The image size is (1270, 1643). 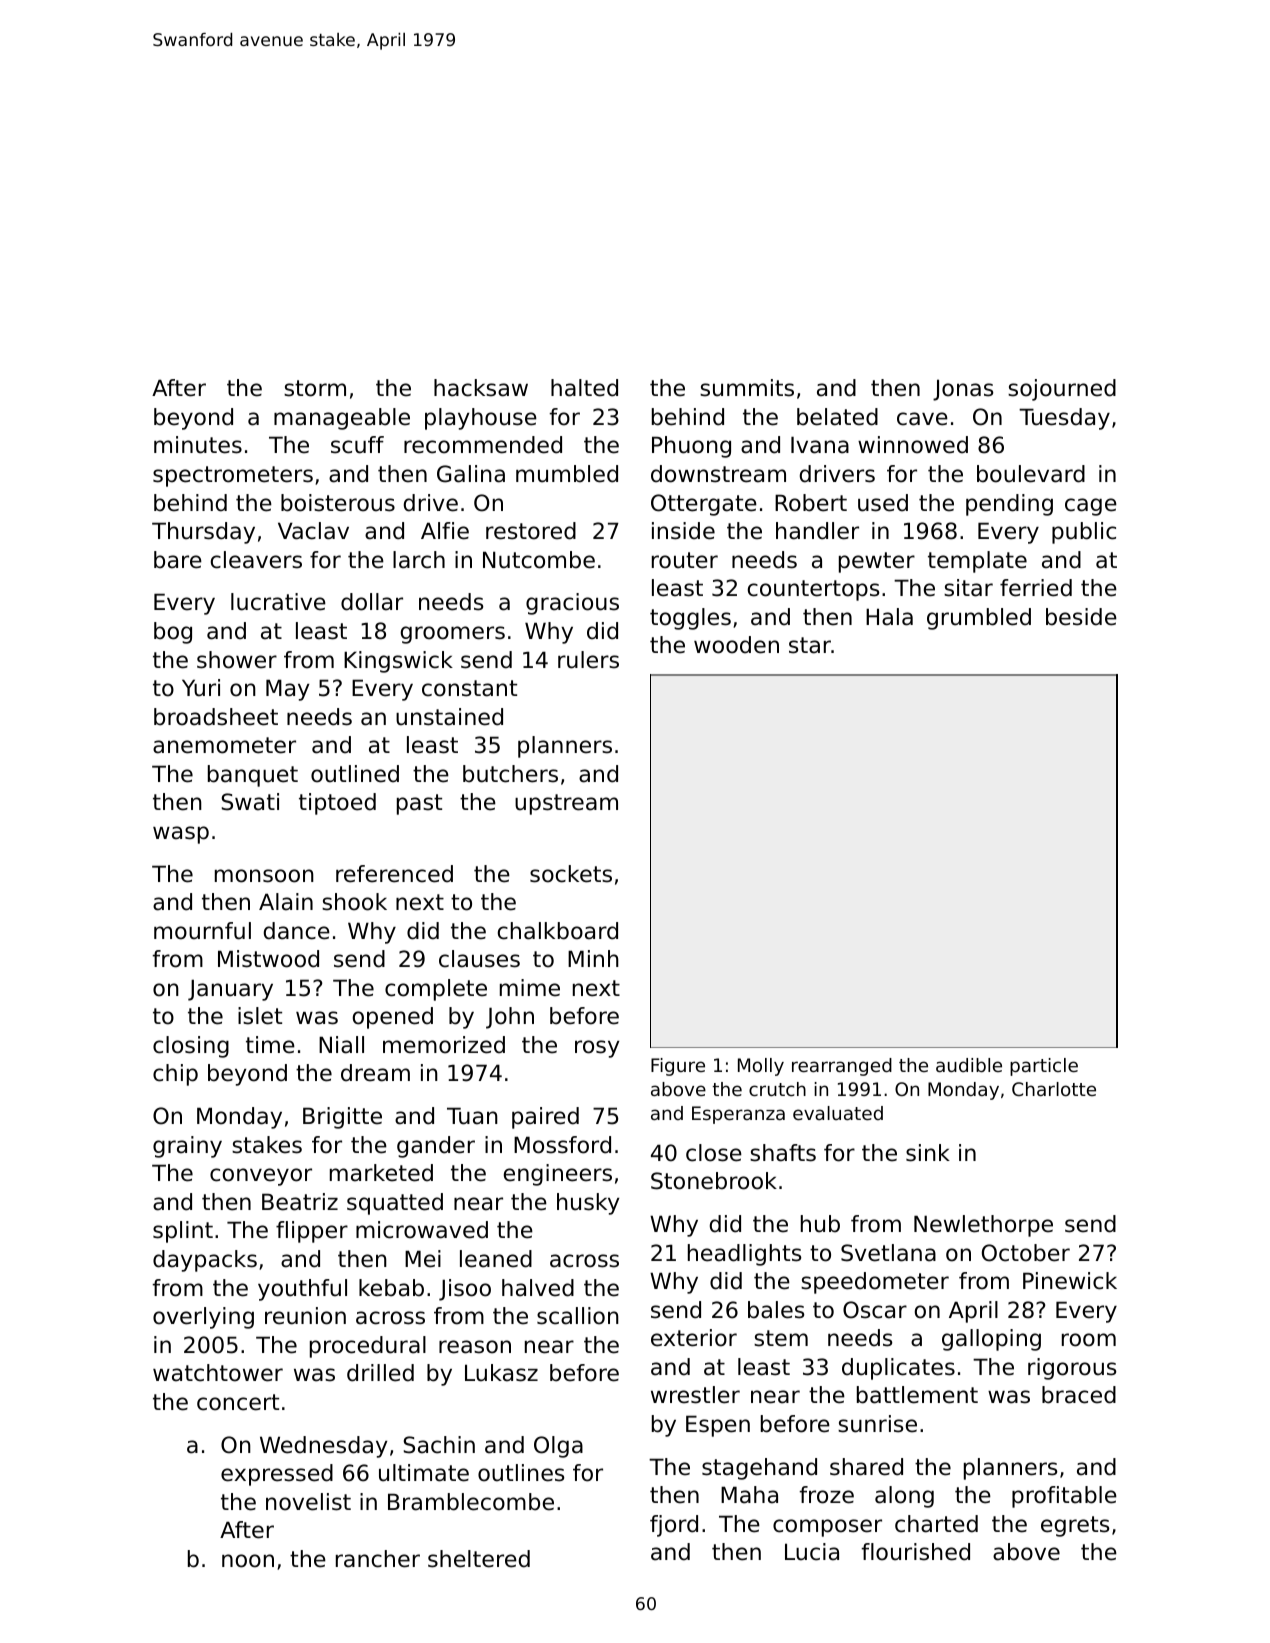 I want to click on gracious, so click(x=572, y=604).
